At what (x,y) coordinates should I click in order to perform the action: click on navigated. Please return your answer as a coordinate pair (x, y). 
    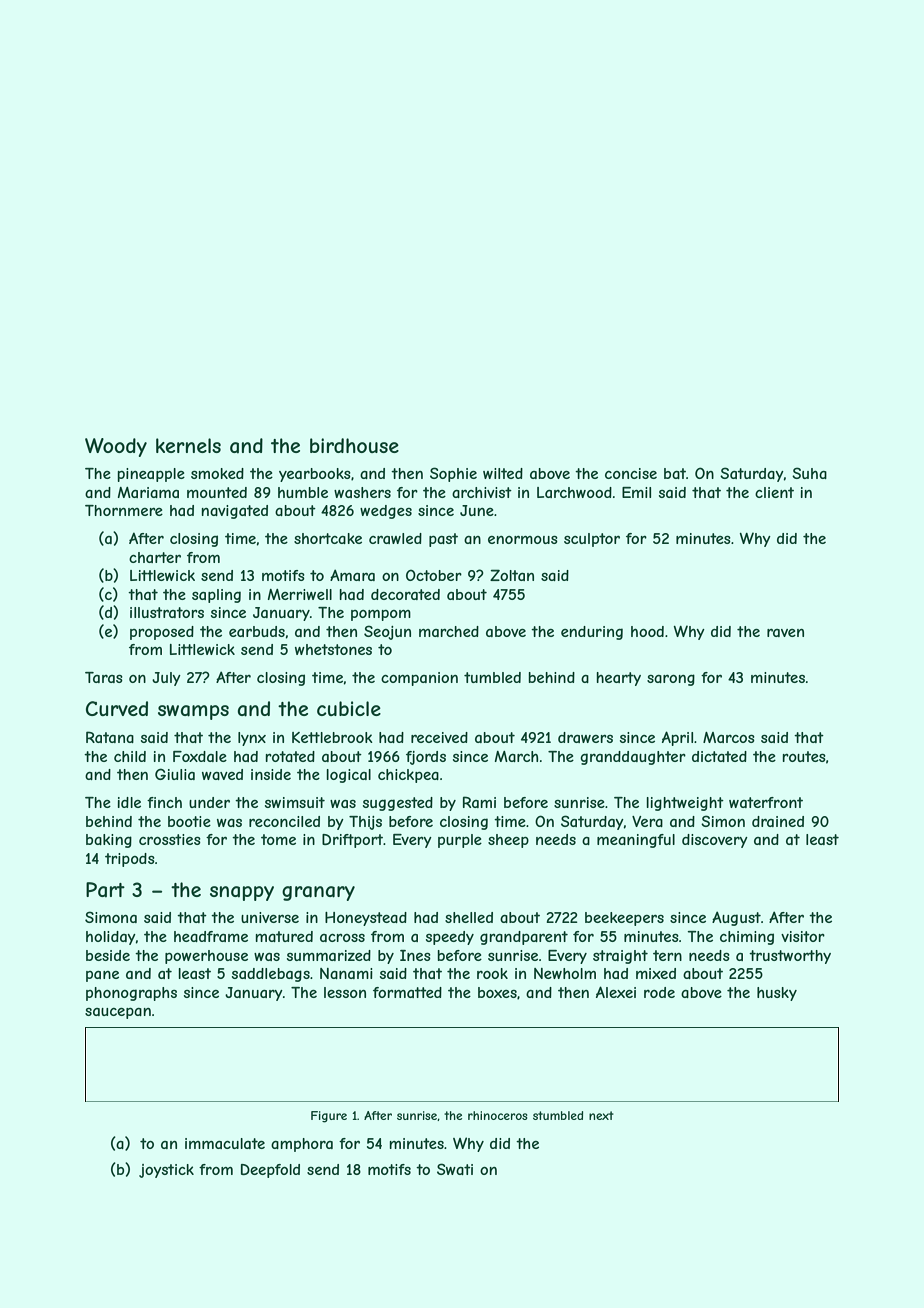
    Looking at the image, I should click on (234, 512).
